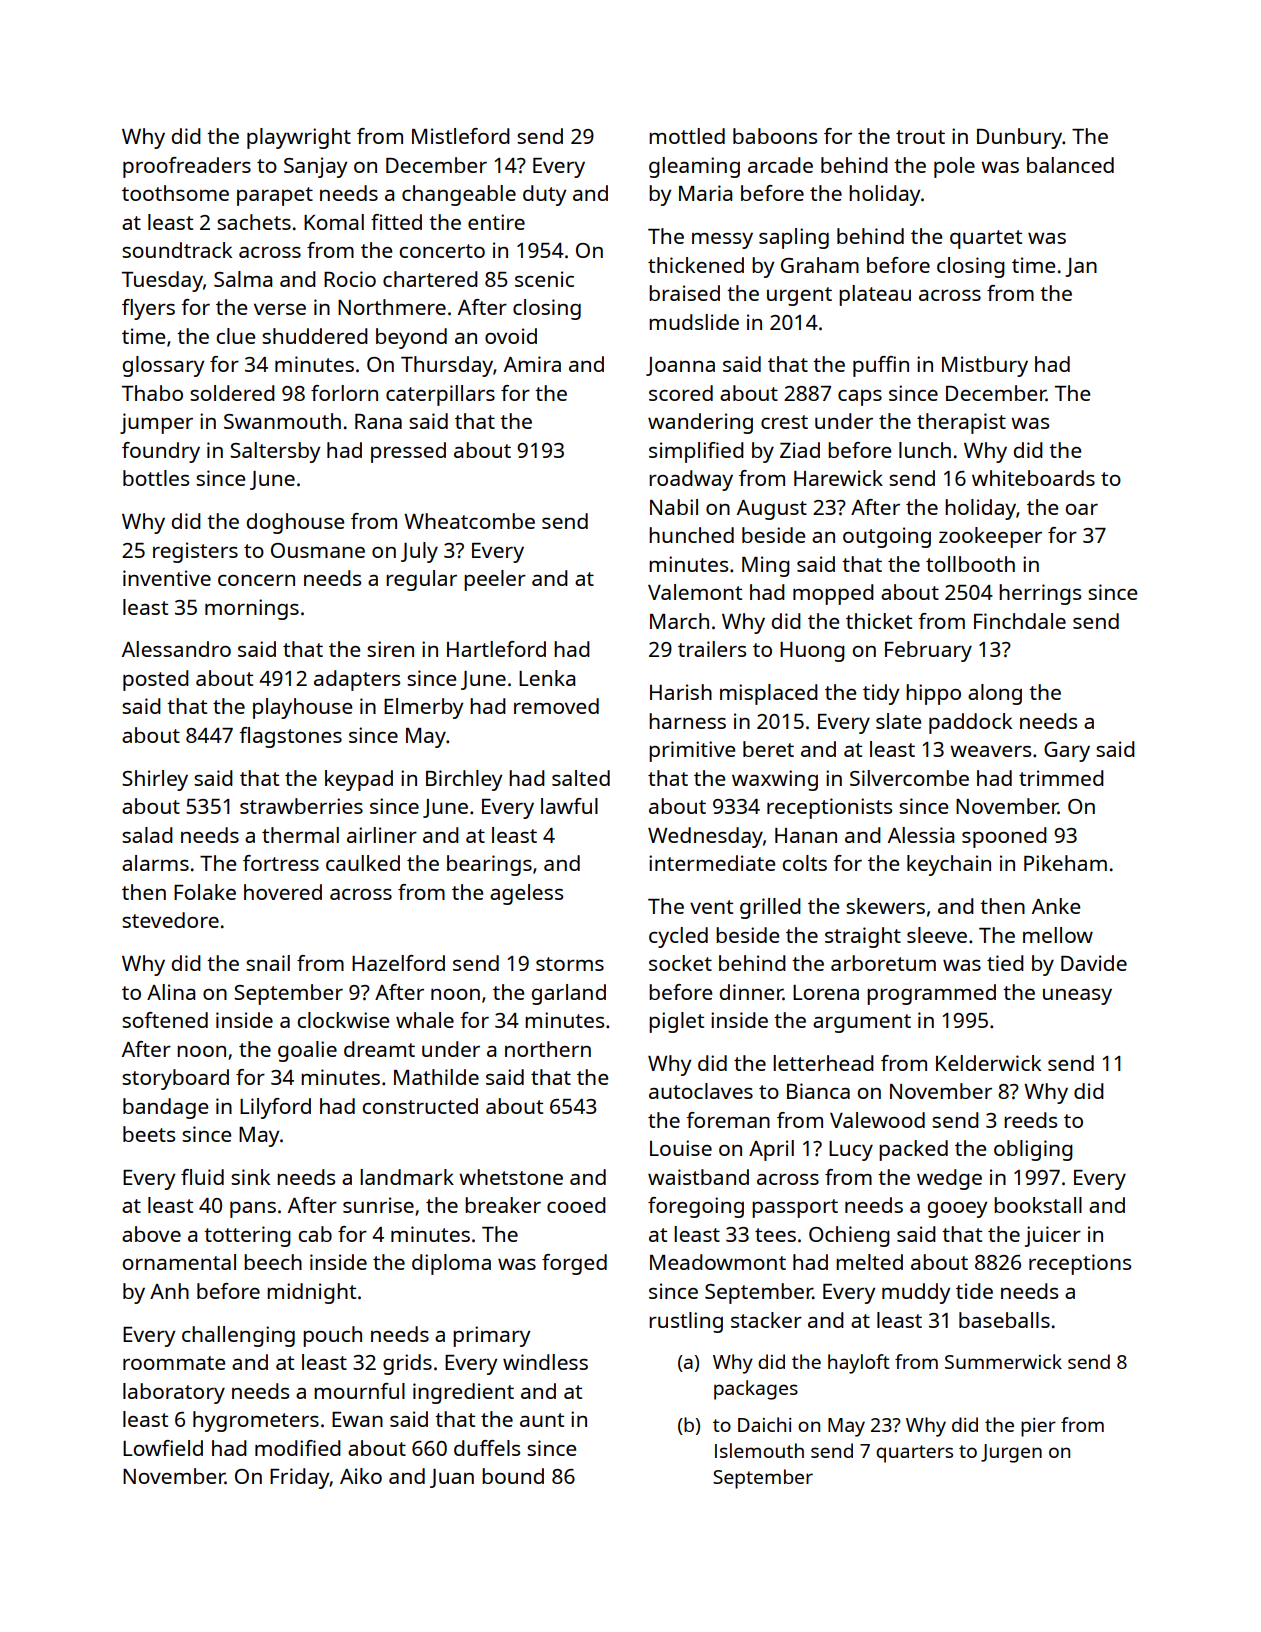 Image resolution: width=1261 pixels, height=1632 pixels. What do you see at coordinates (299, 138) in the document?
I see `playwright` at bounding box center [299, 138].
